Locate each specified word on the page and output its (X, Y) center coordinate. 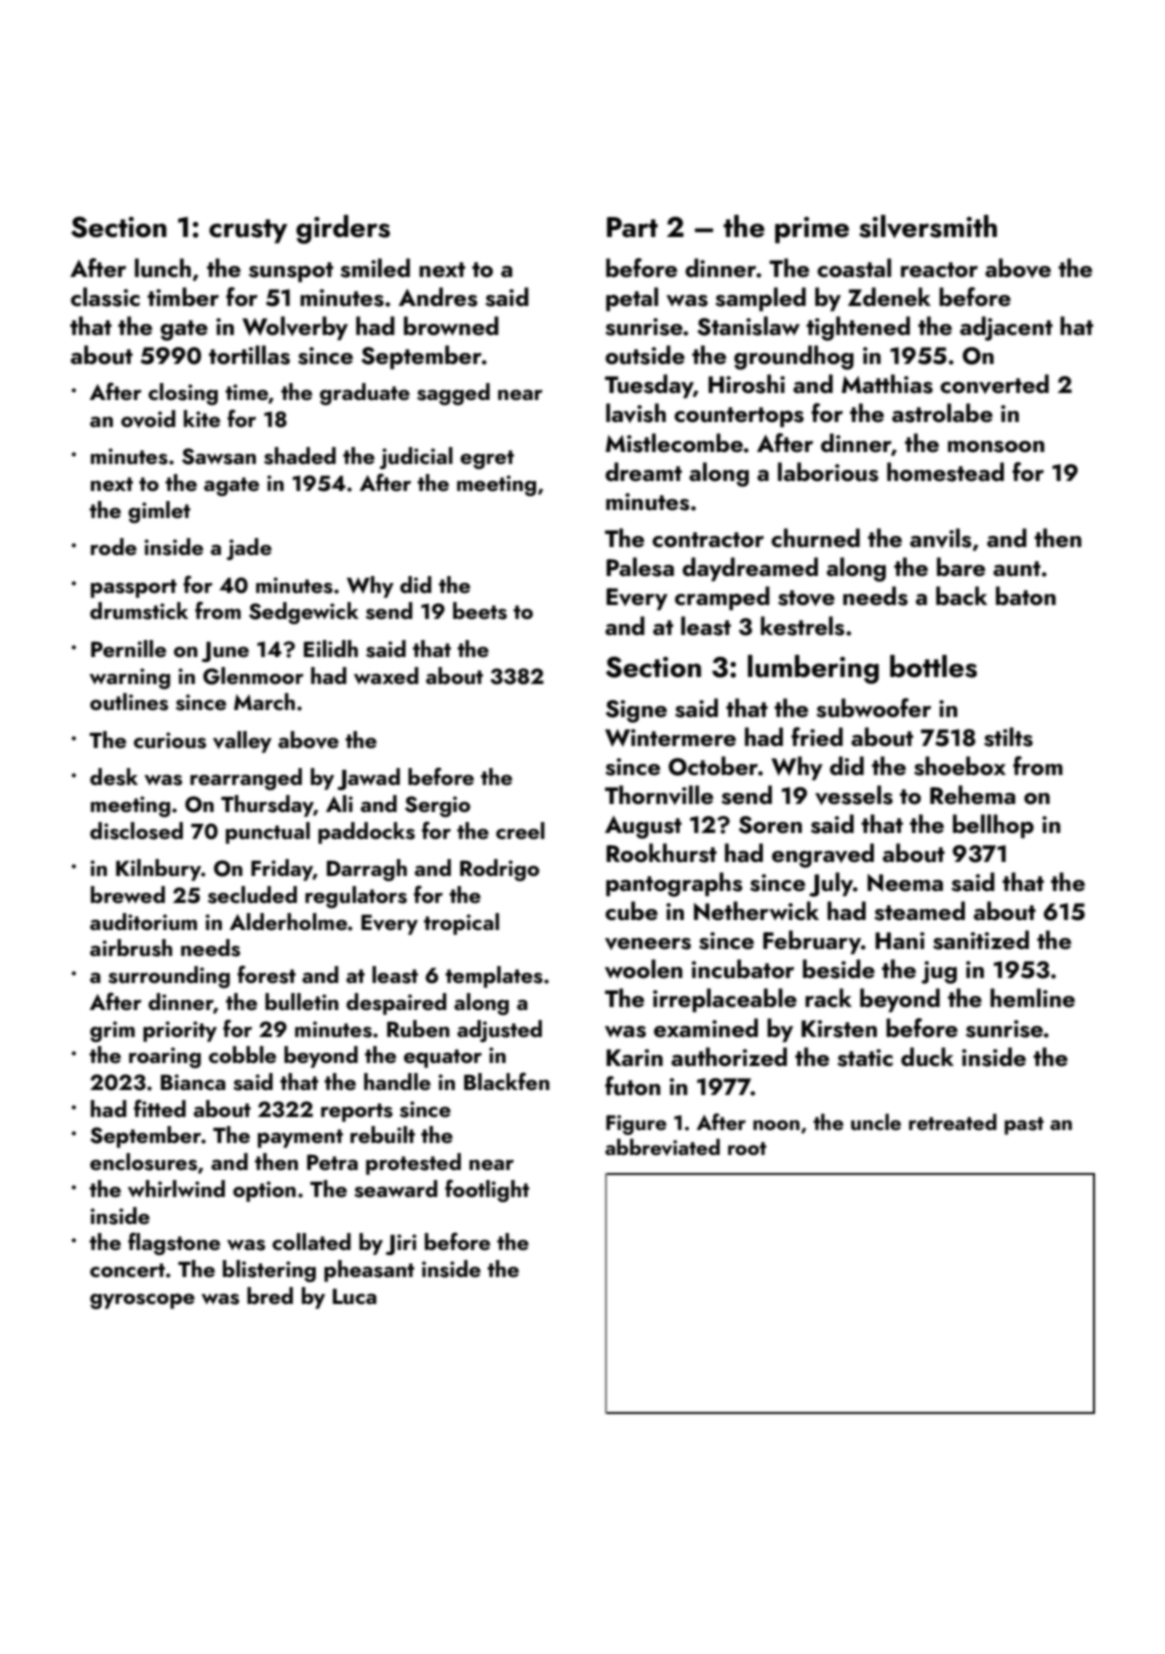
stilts (1008, 737)
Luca (355, 1296)
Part (632, 227)
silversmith (928, 226)
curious (170, 740)
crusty (248, 231)
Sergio (437, 806)
